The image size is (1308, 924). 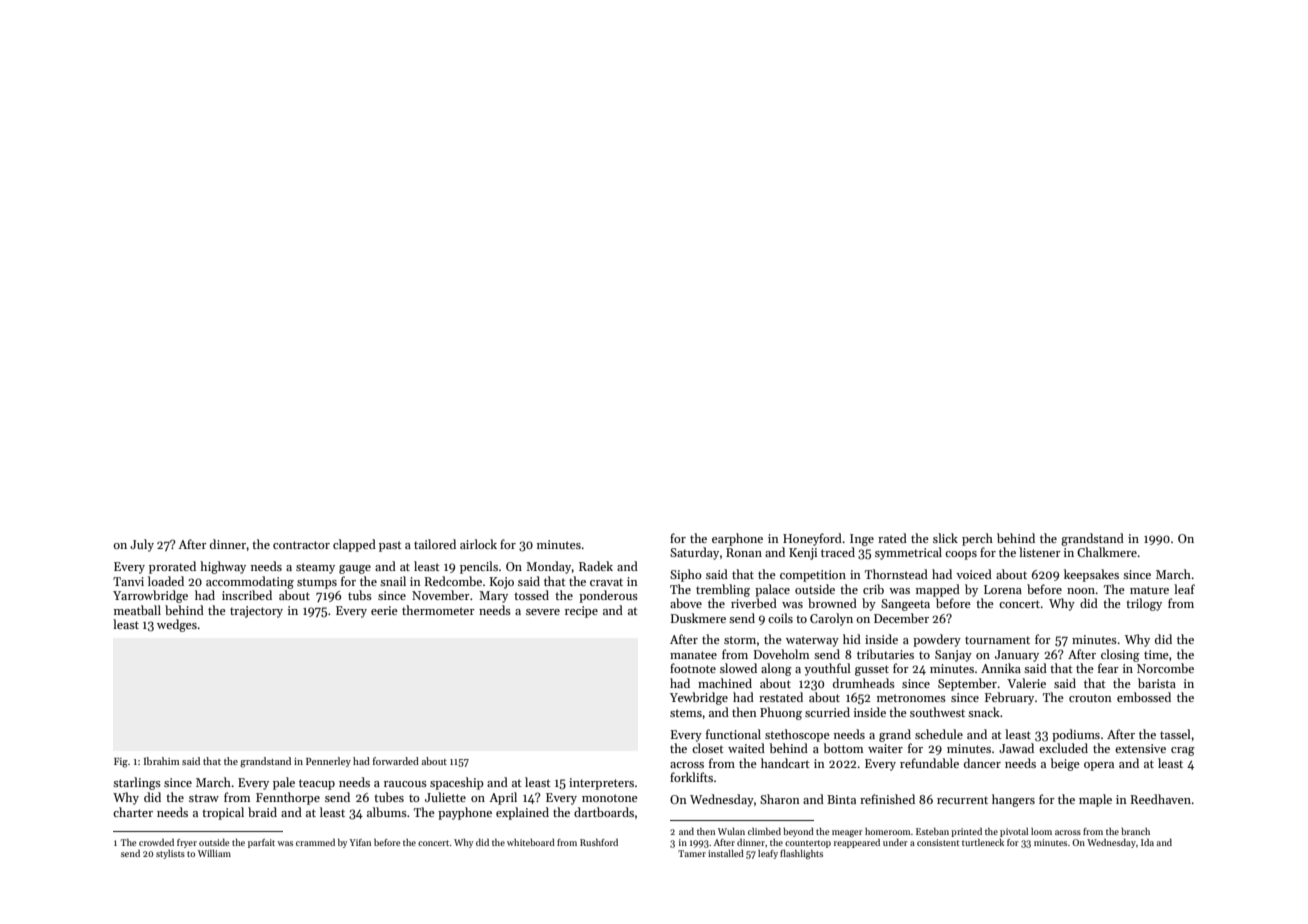 What do you see at coordinates (177, 625) in the document?
I see `wedges` at bounding box center [177, 625].
